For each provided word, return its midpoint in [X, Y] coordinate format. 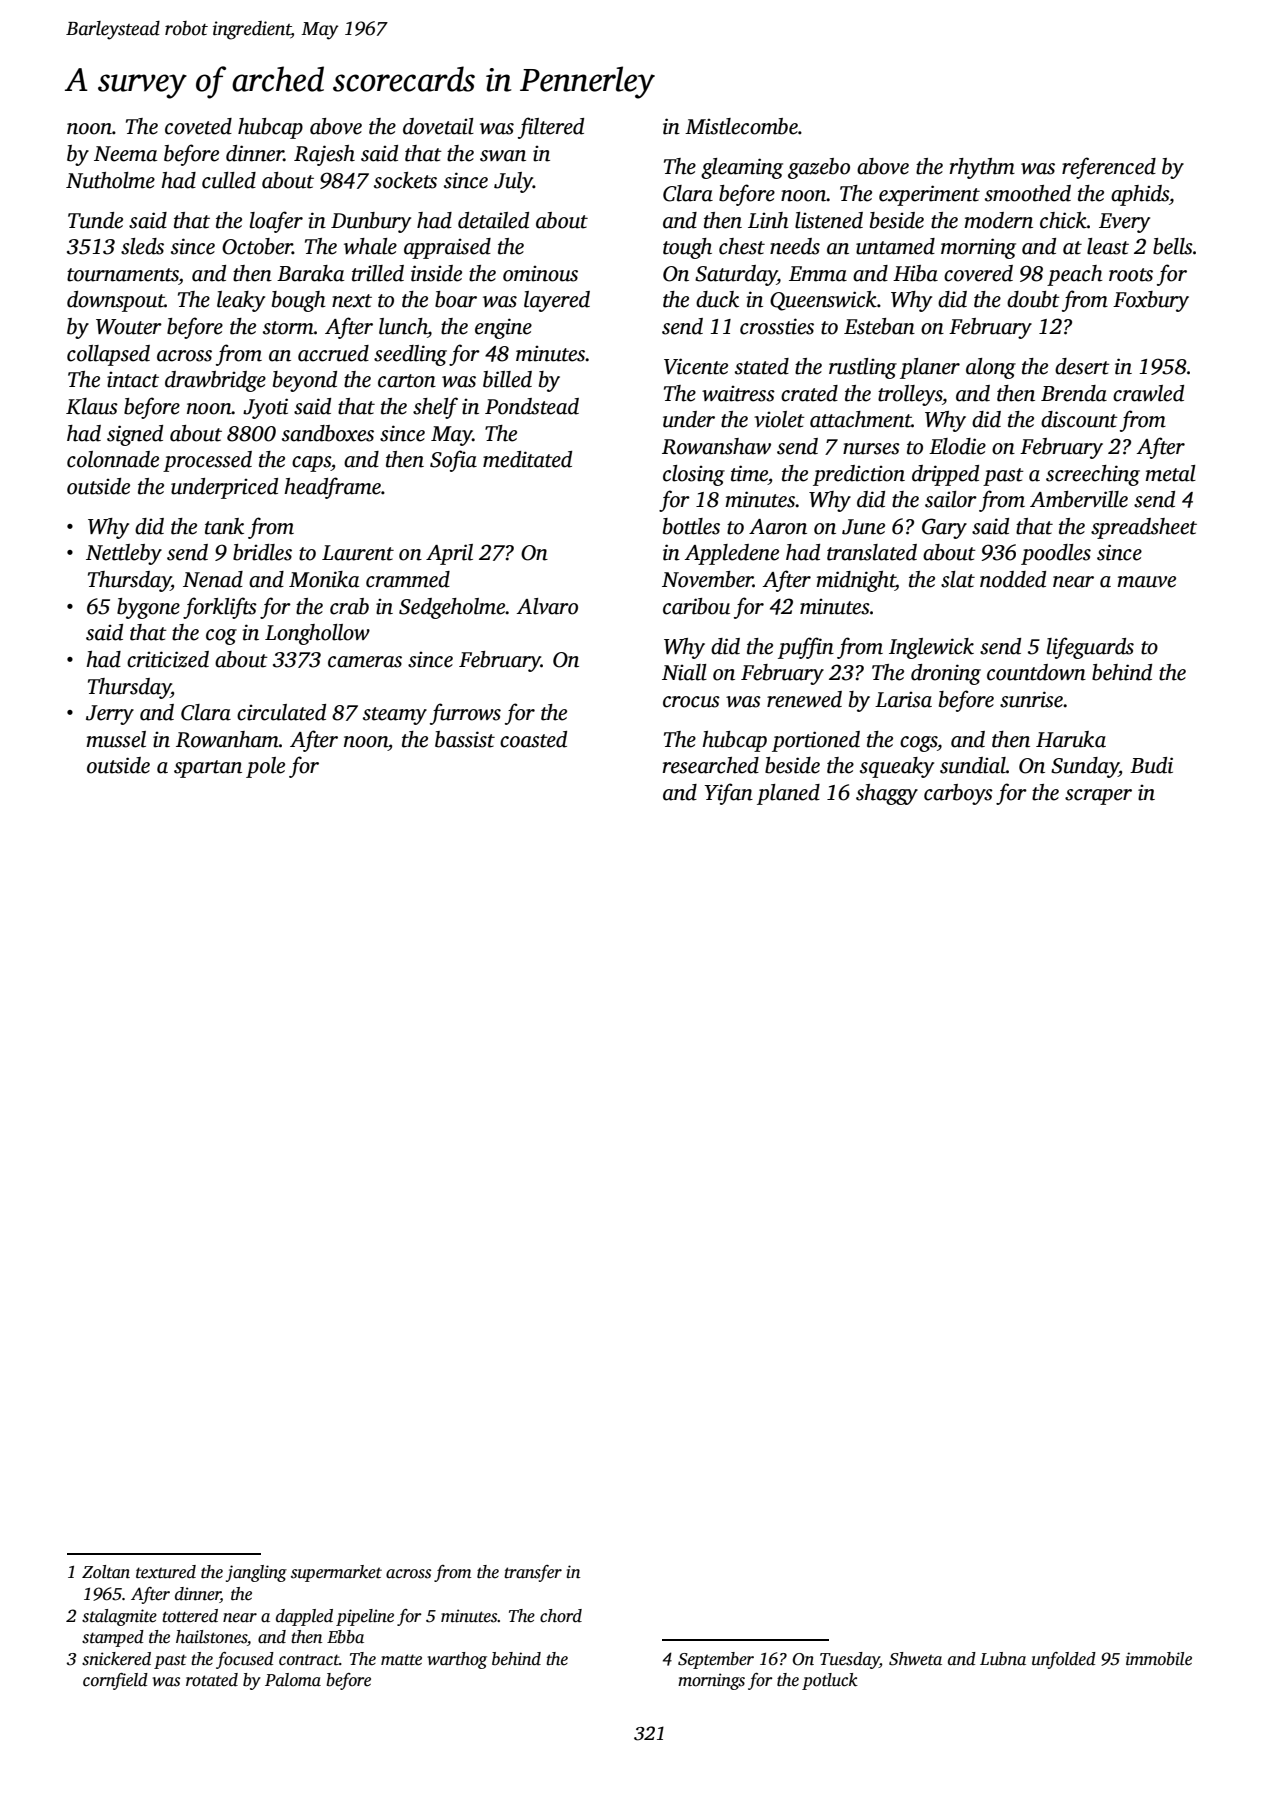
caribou [696, 606]
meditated [527, 459]
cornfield [115, 1681]
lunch [403, 326]
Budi [1151, 765]
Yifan [728, 794]
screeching [1093, 475]
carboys [958, 794]
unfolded [1064, 1660]
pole [265, 767]
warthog [457, 1660]
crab [349, 606]
